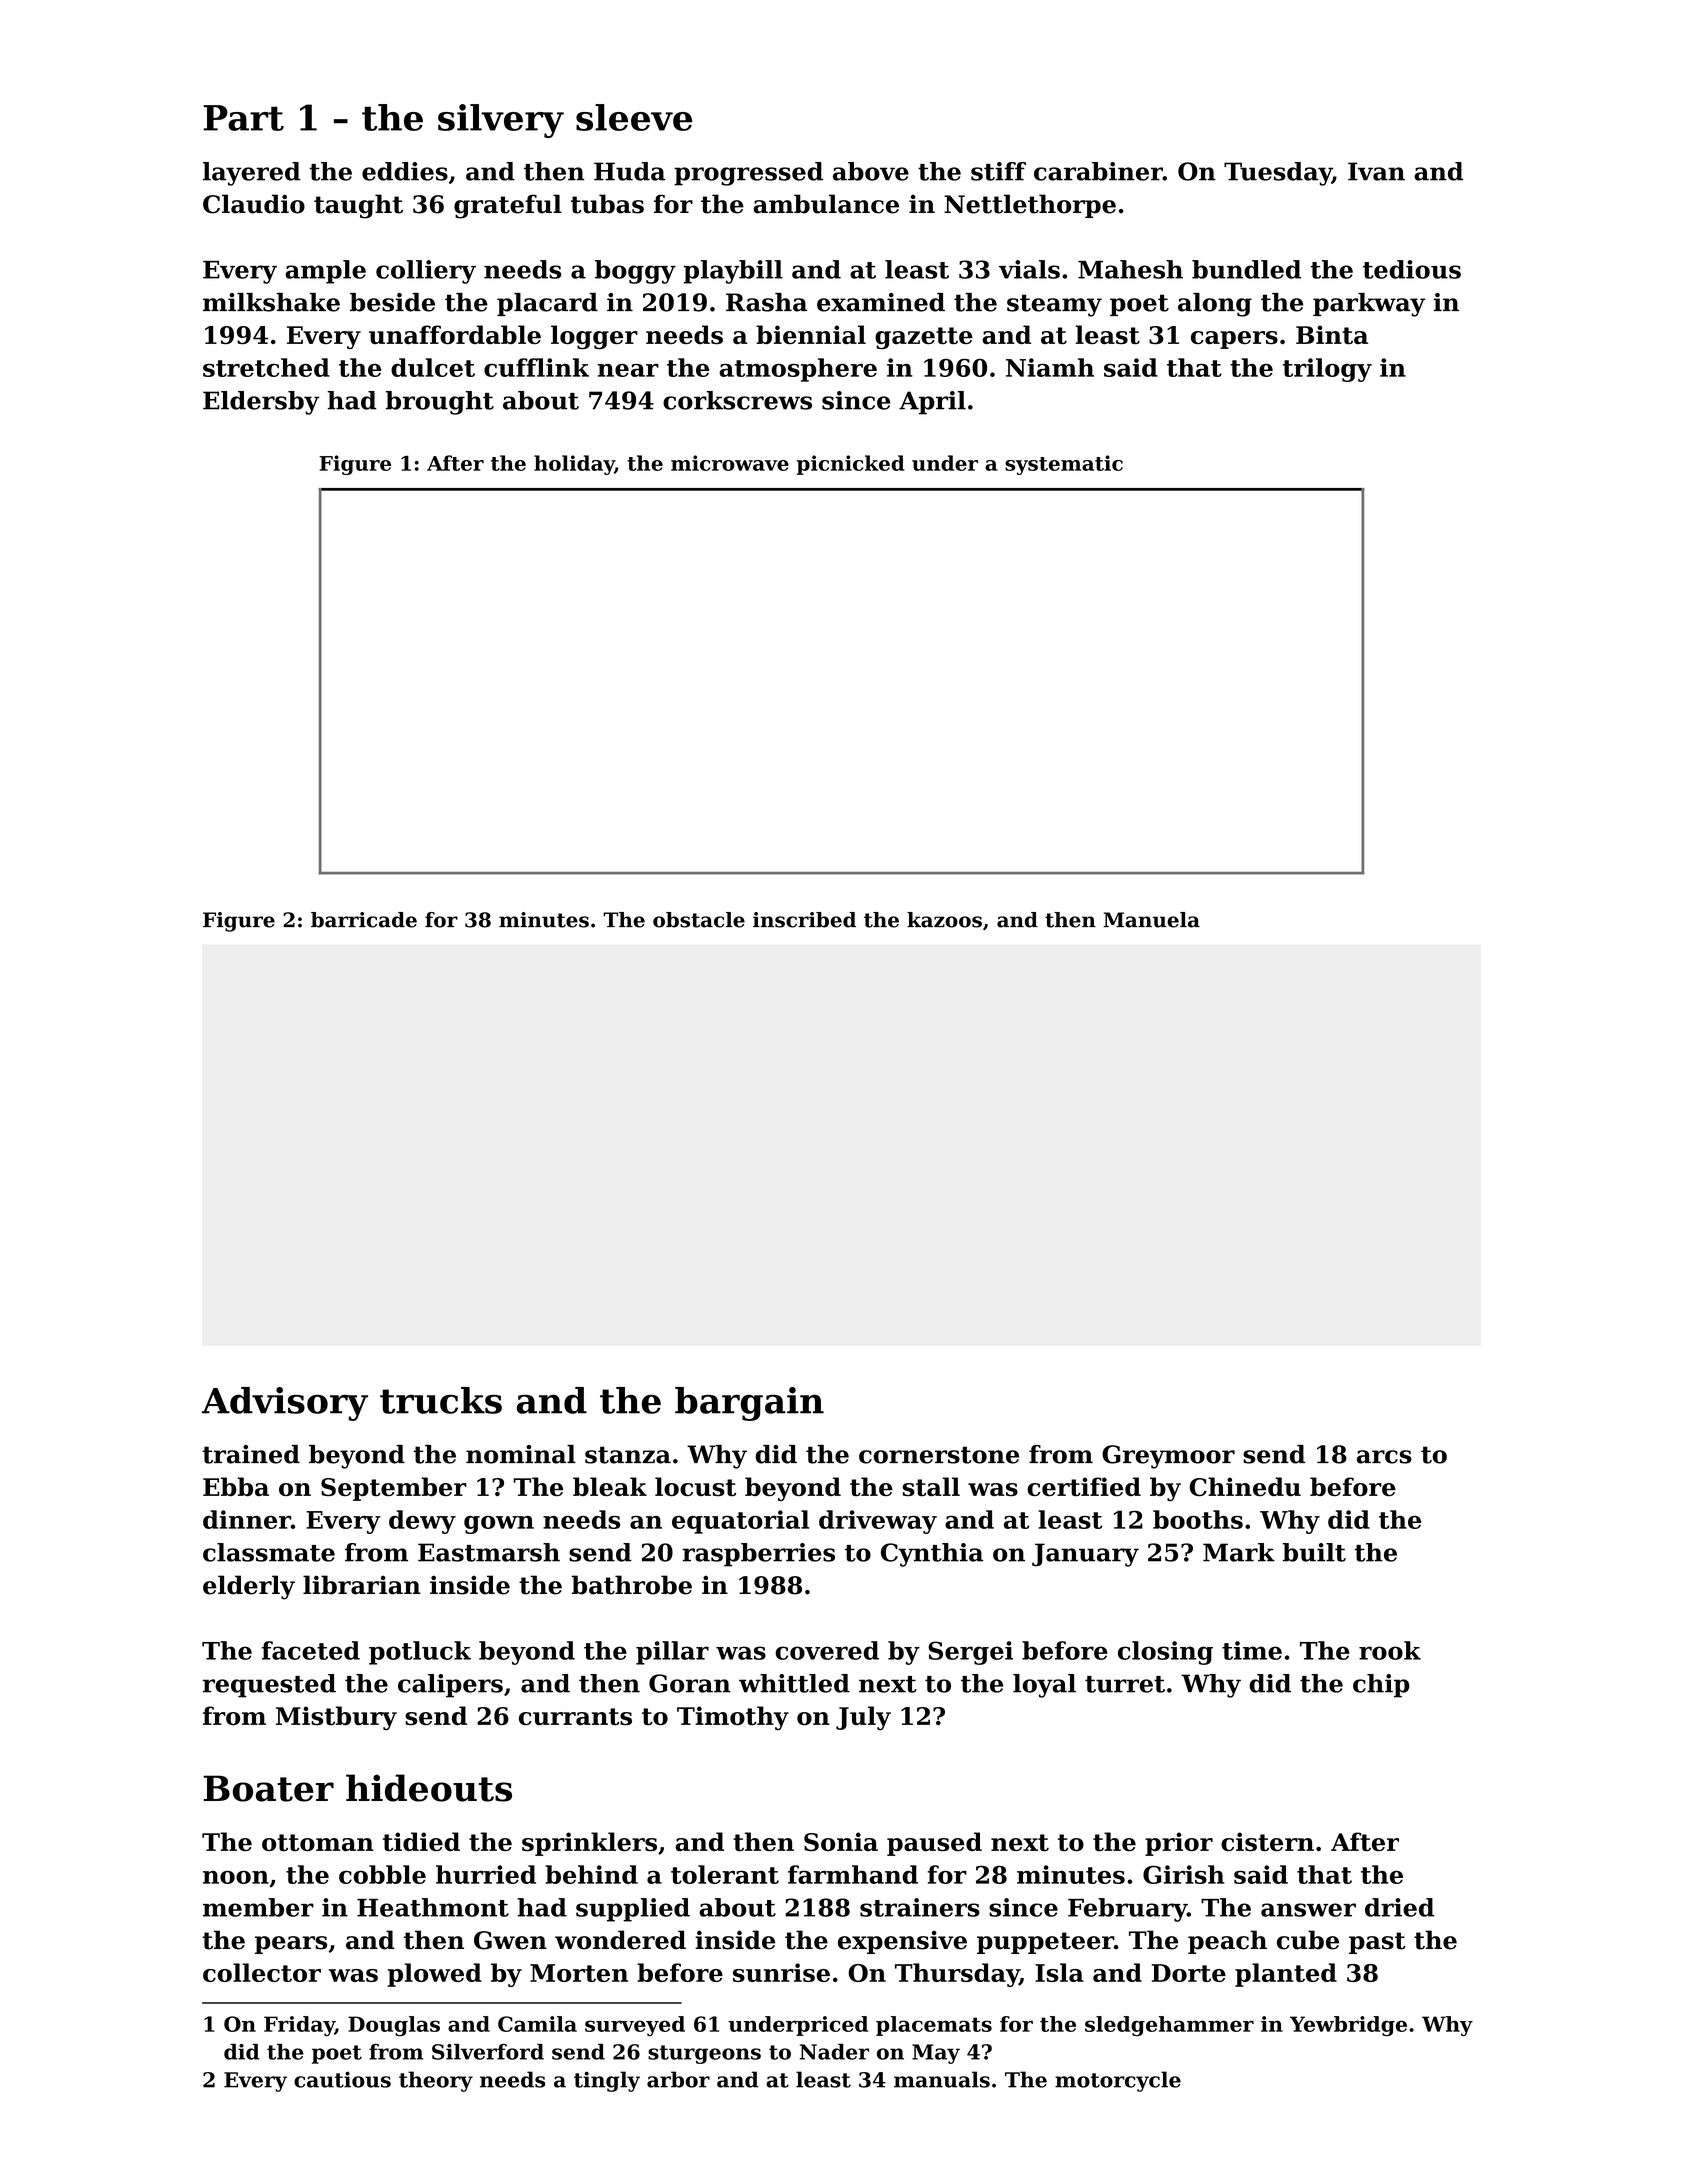 The image size is (1683, 2178). I want to click on stretched, so click(266, 367).
